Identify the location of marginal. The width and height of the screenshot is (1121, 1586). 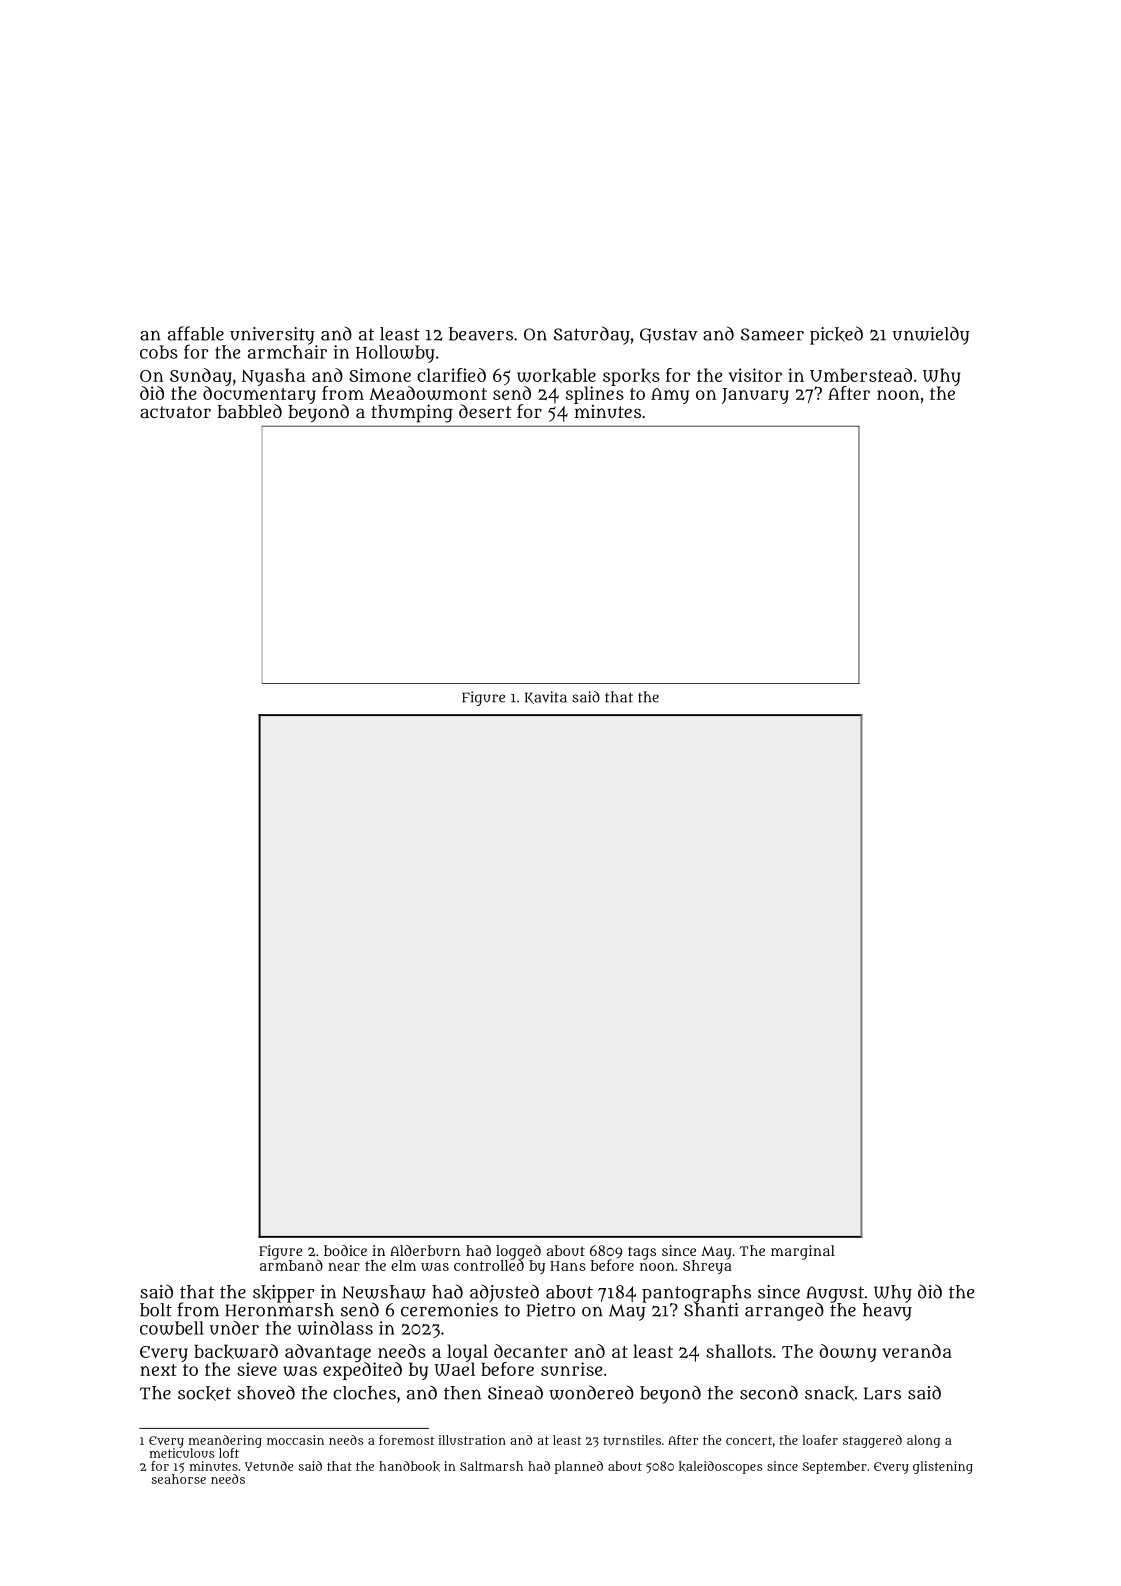
(803, 1252).
